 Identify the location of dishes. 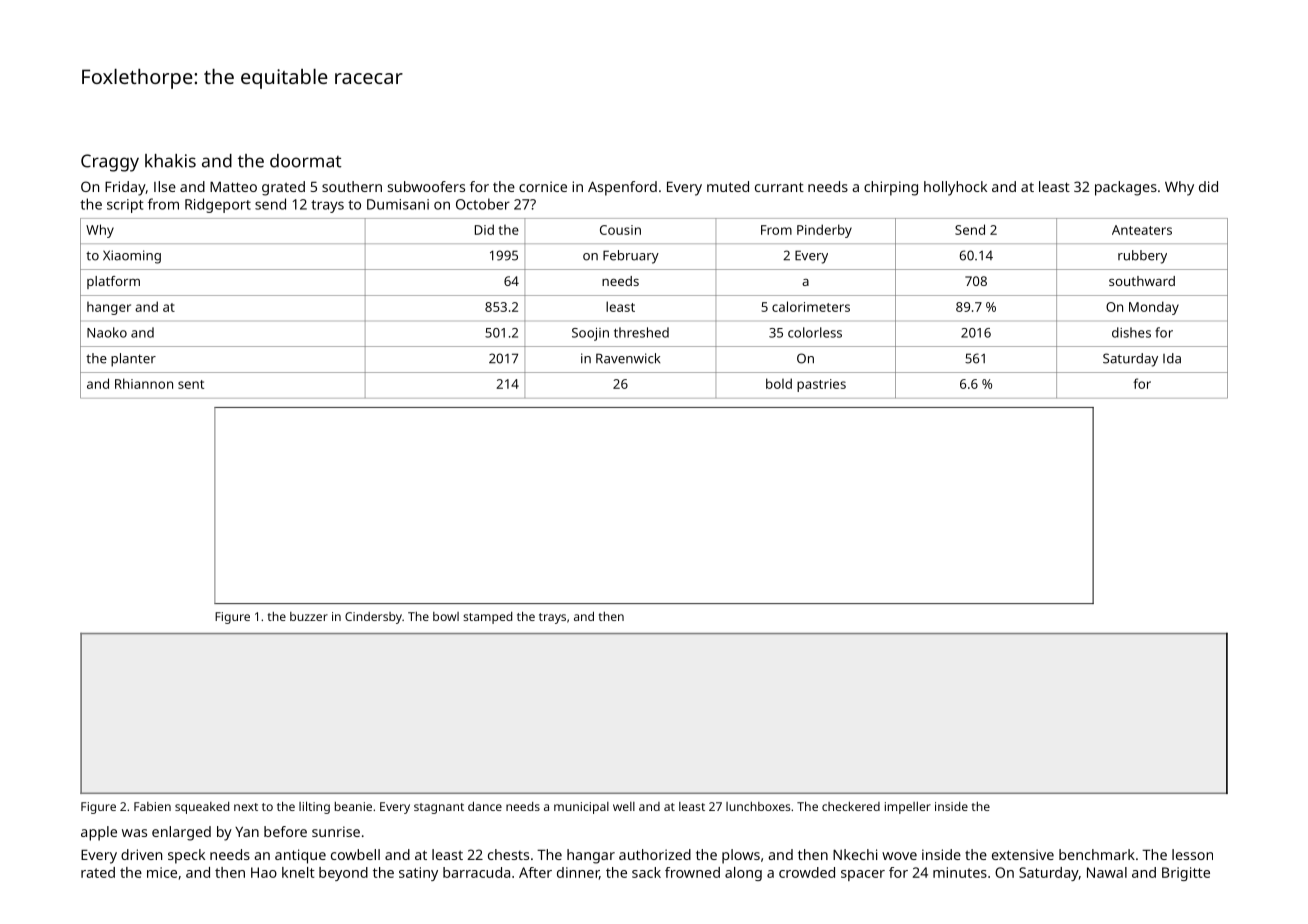
(1131, 332).
